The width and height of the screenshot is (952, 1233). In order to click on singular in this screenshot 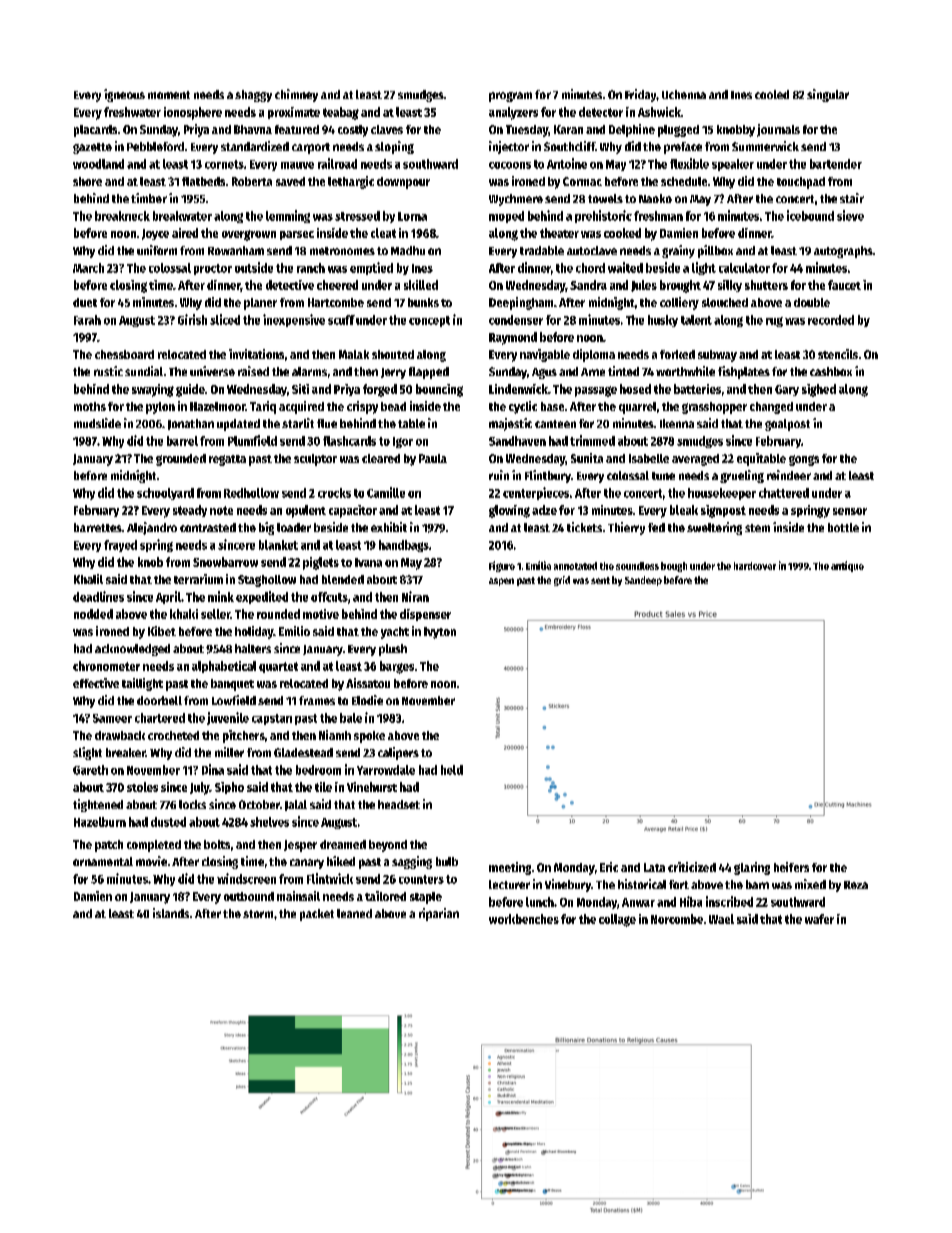, I will do `click(828, 95)`.
